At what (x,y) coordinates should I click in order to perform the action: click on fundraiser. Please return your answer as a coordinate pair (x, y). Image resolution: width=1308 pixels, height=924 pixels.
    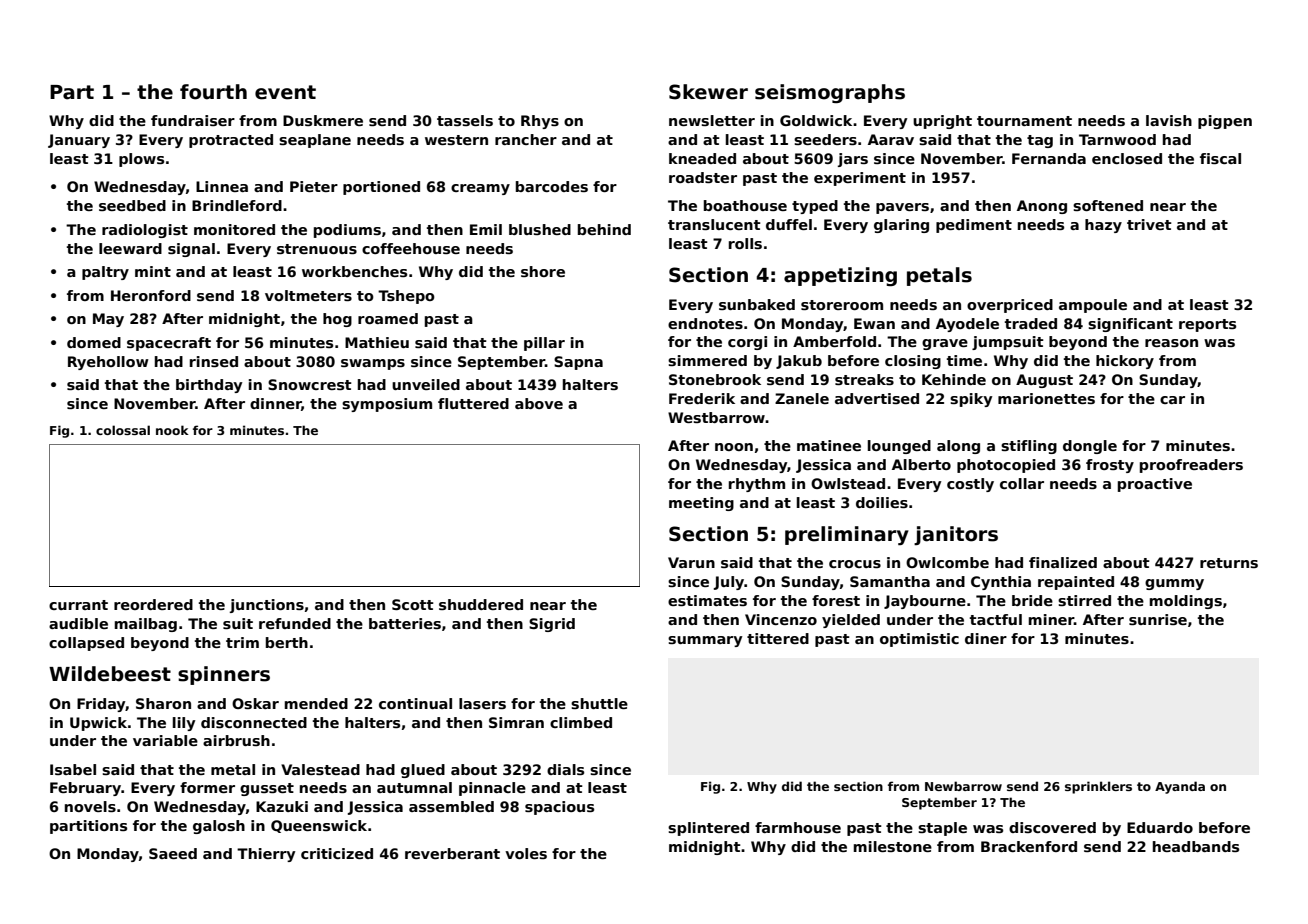
    Looking at the image, I should click on (193, 120).
